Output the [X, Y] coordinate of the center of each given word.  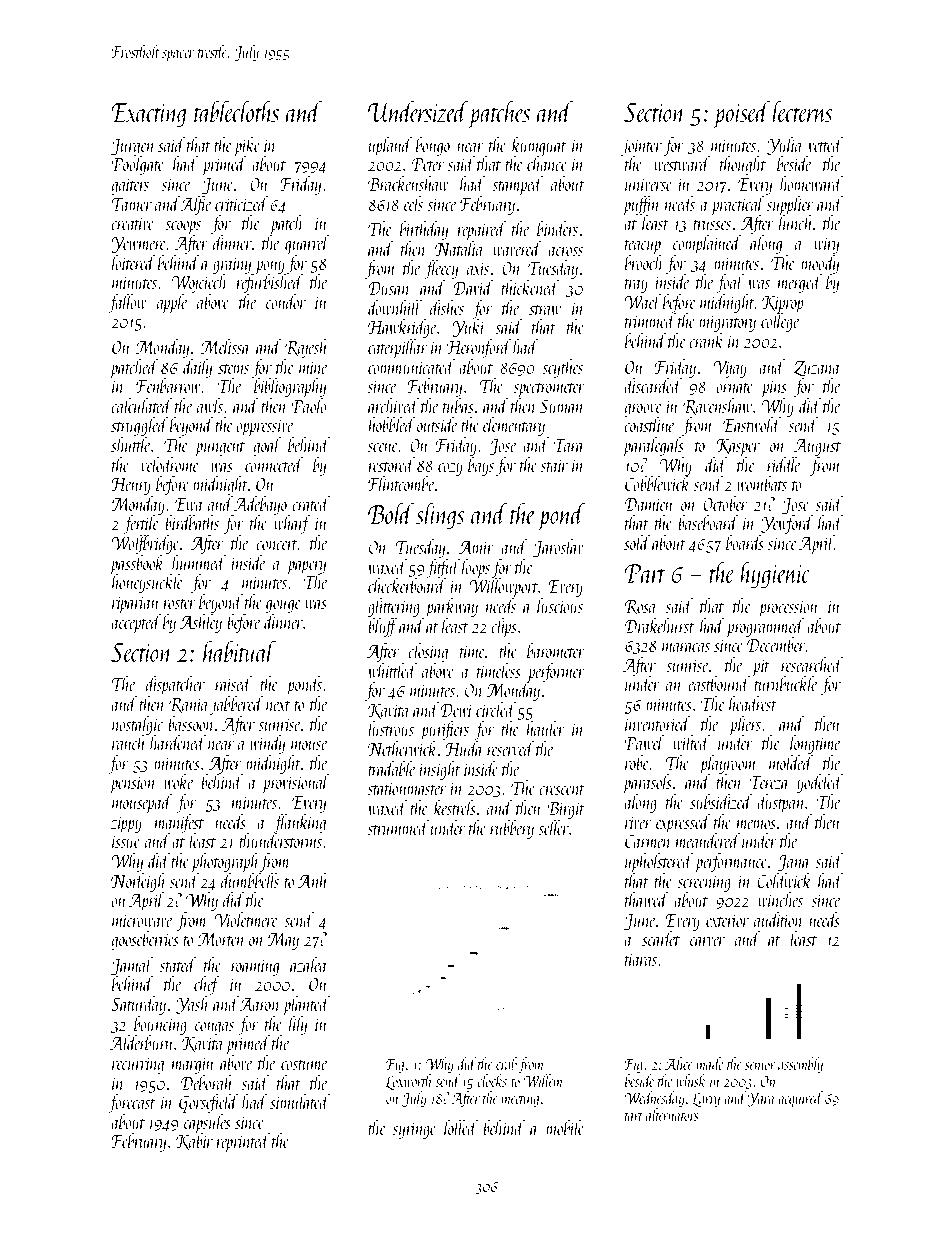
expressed [683, 823]
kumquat [539, 147]
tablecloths [236, 111]
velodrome [170, 464]
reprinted [243, 1142]
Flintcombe [401, 483]
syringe [414, 1130]
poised [742, 114]
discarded [653, 385]
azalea [308, 964]
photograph [225, 862]
